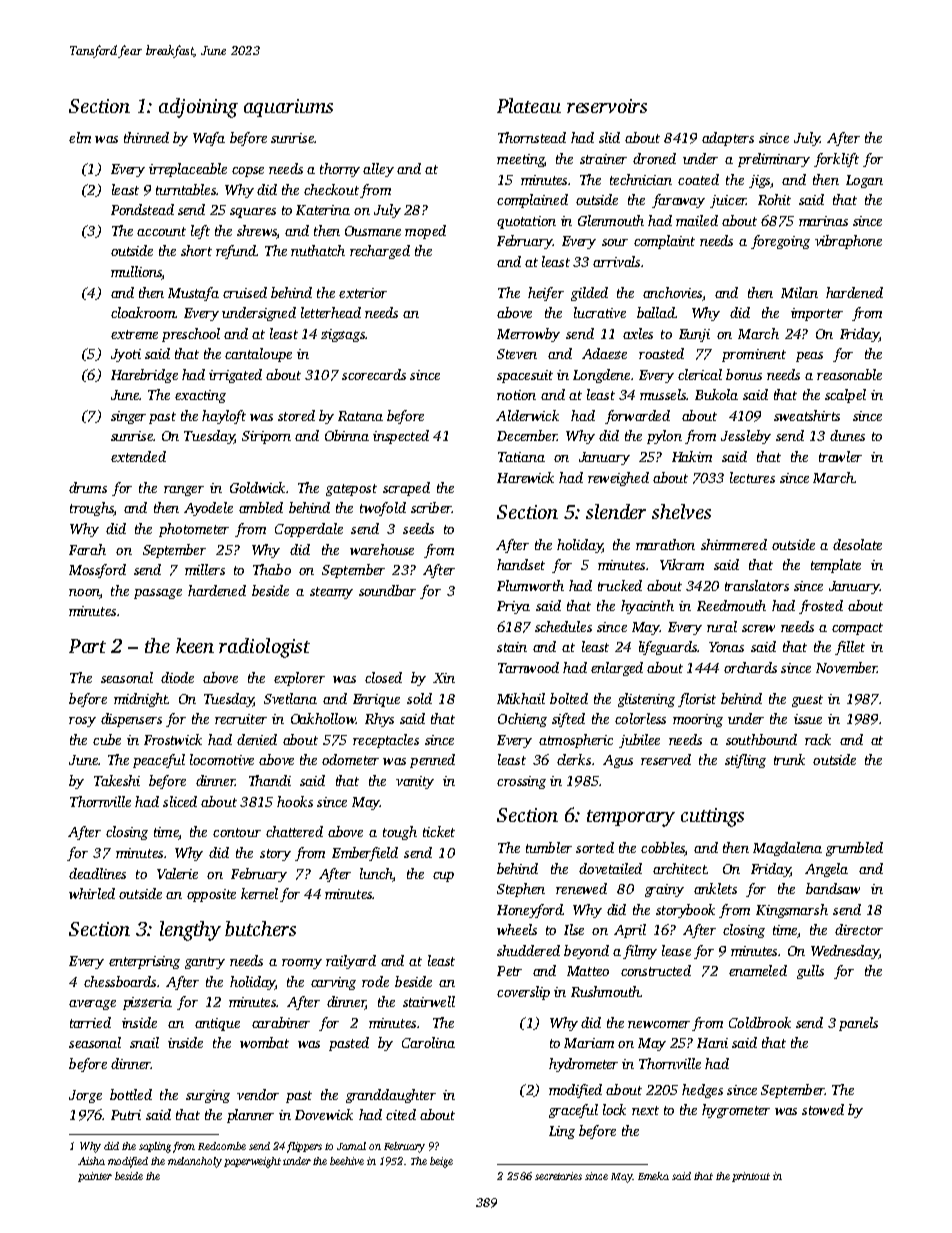 The width and height of the document is (952, 1233). Describe the element at coordinates (120, 981) in the document. I see `chessboards` at that location.
